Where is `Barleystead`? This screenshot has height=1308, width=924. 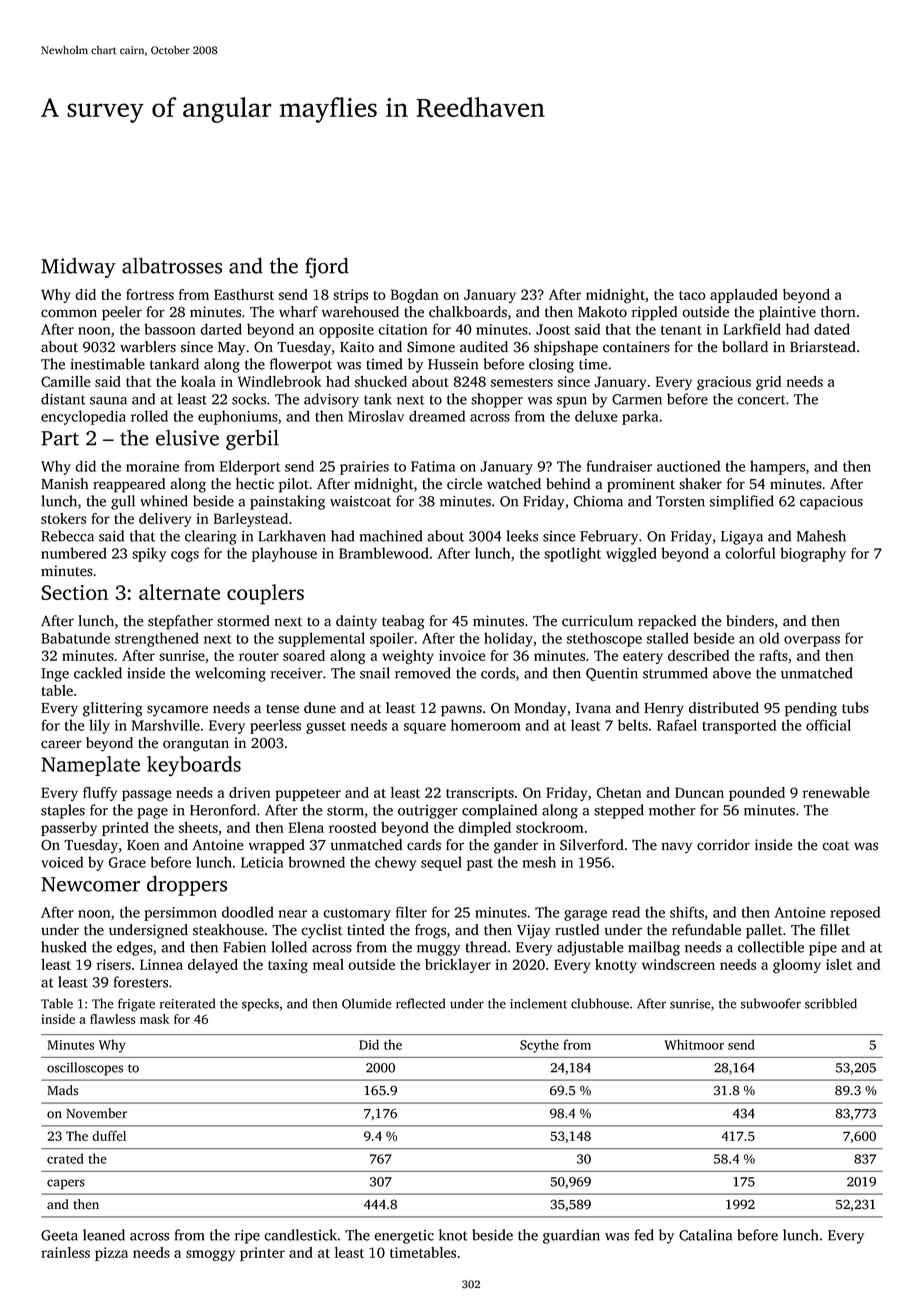 Barleystead is located at coordinates (251, 520).
